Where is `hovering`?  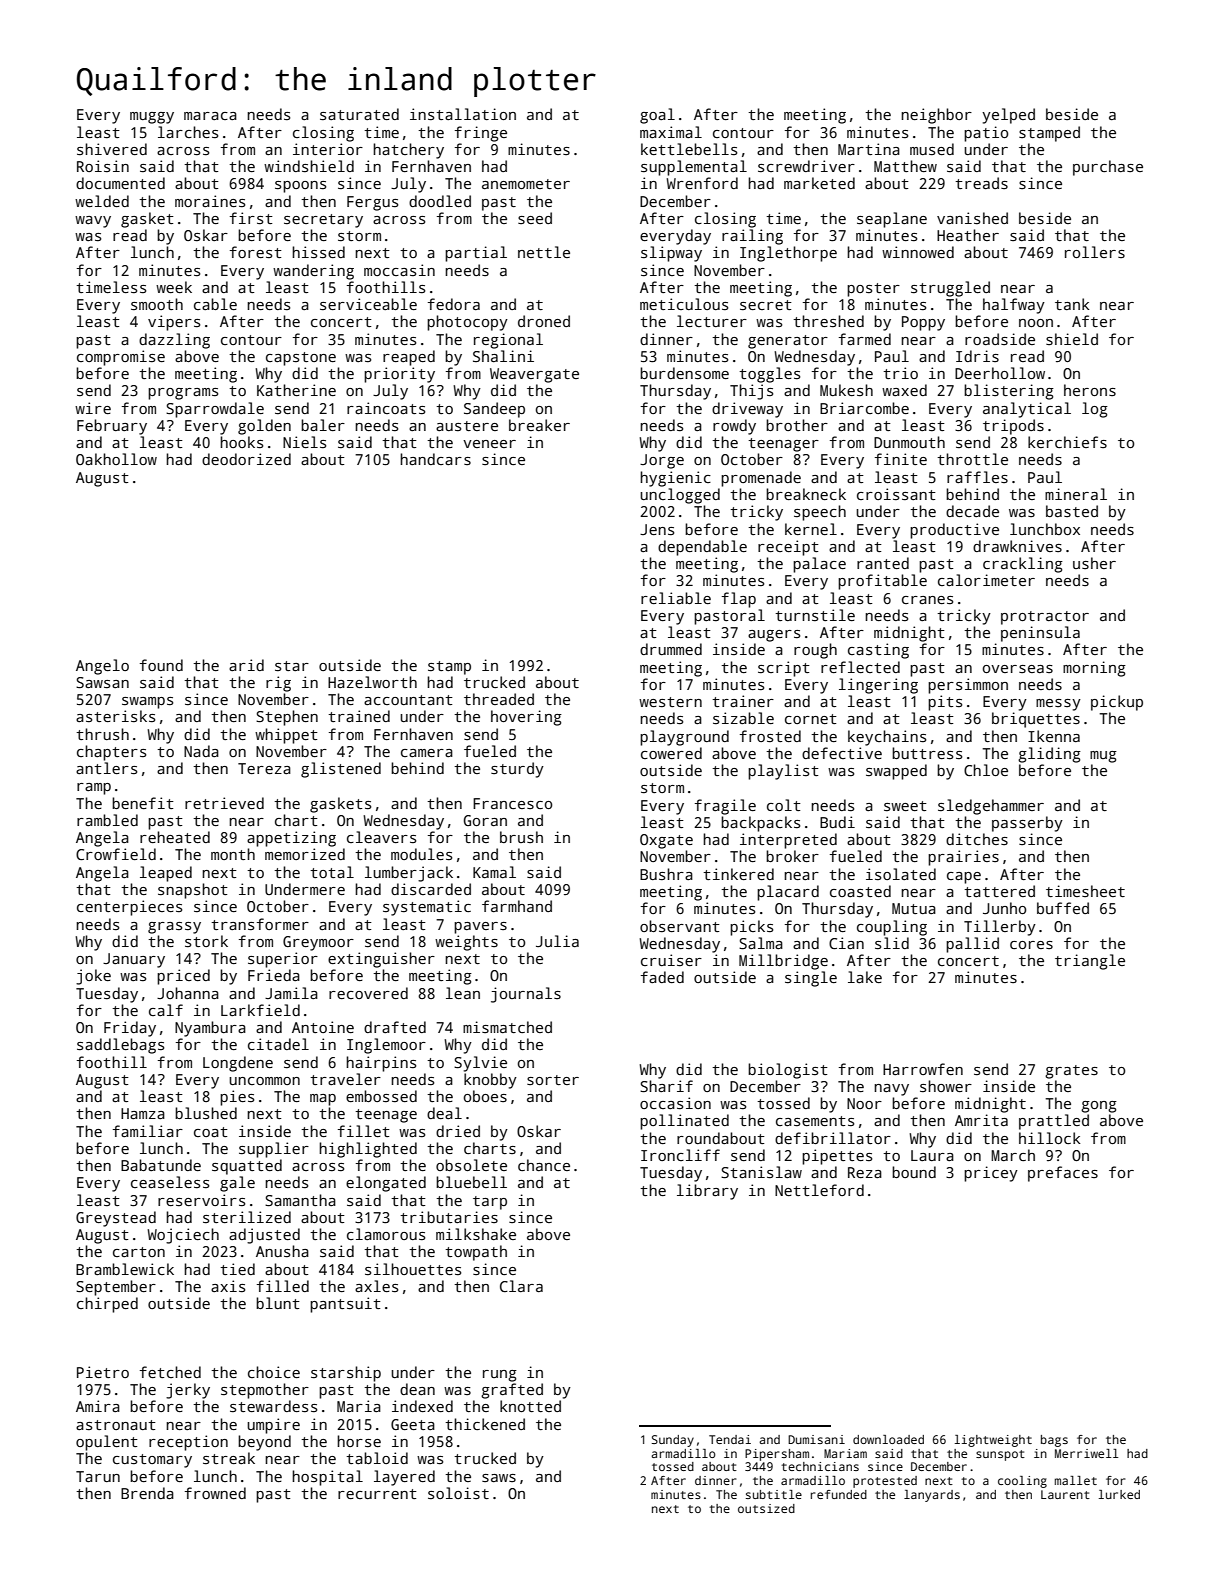 hovering is located at coordinates (526, 718).
